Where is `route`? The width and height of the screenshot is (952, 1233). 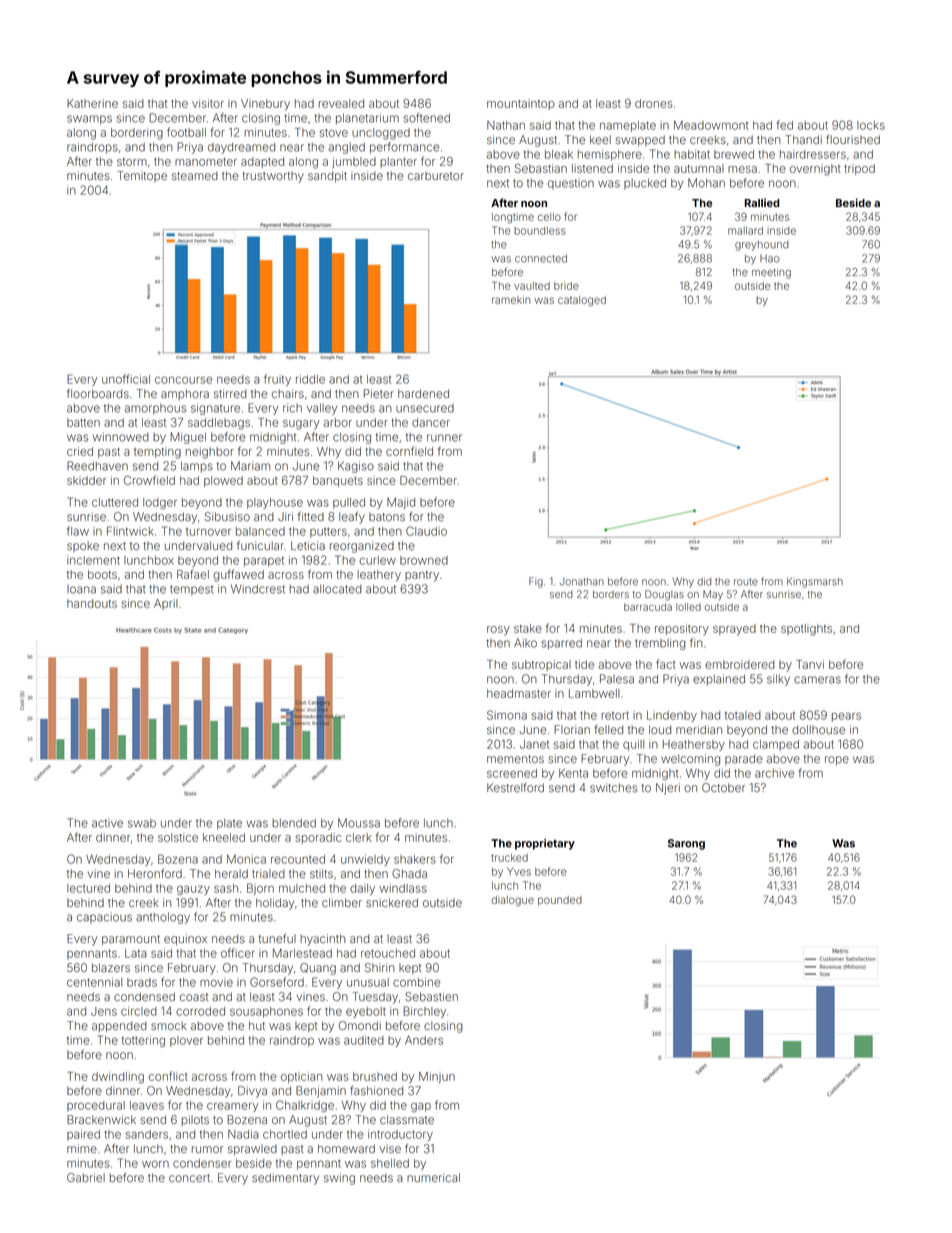
route is located at coordinates (746, 582).
